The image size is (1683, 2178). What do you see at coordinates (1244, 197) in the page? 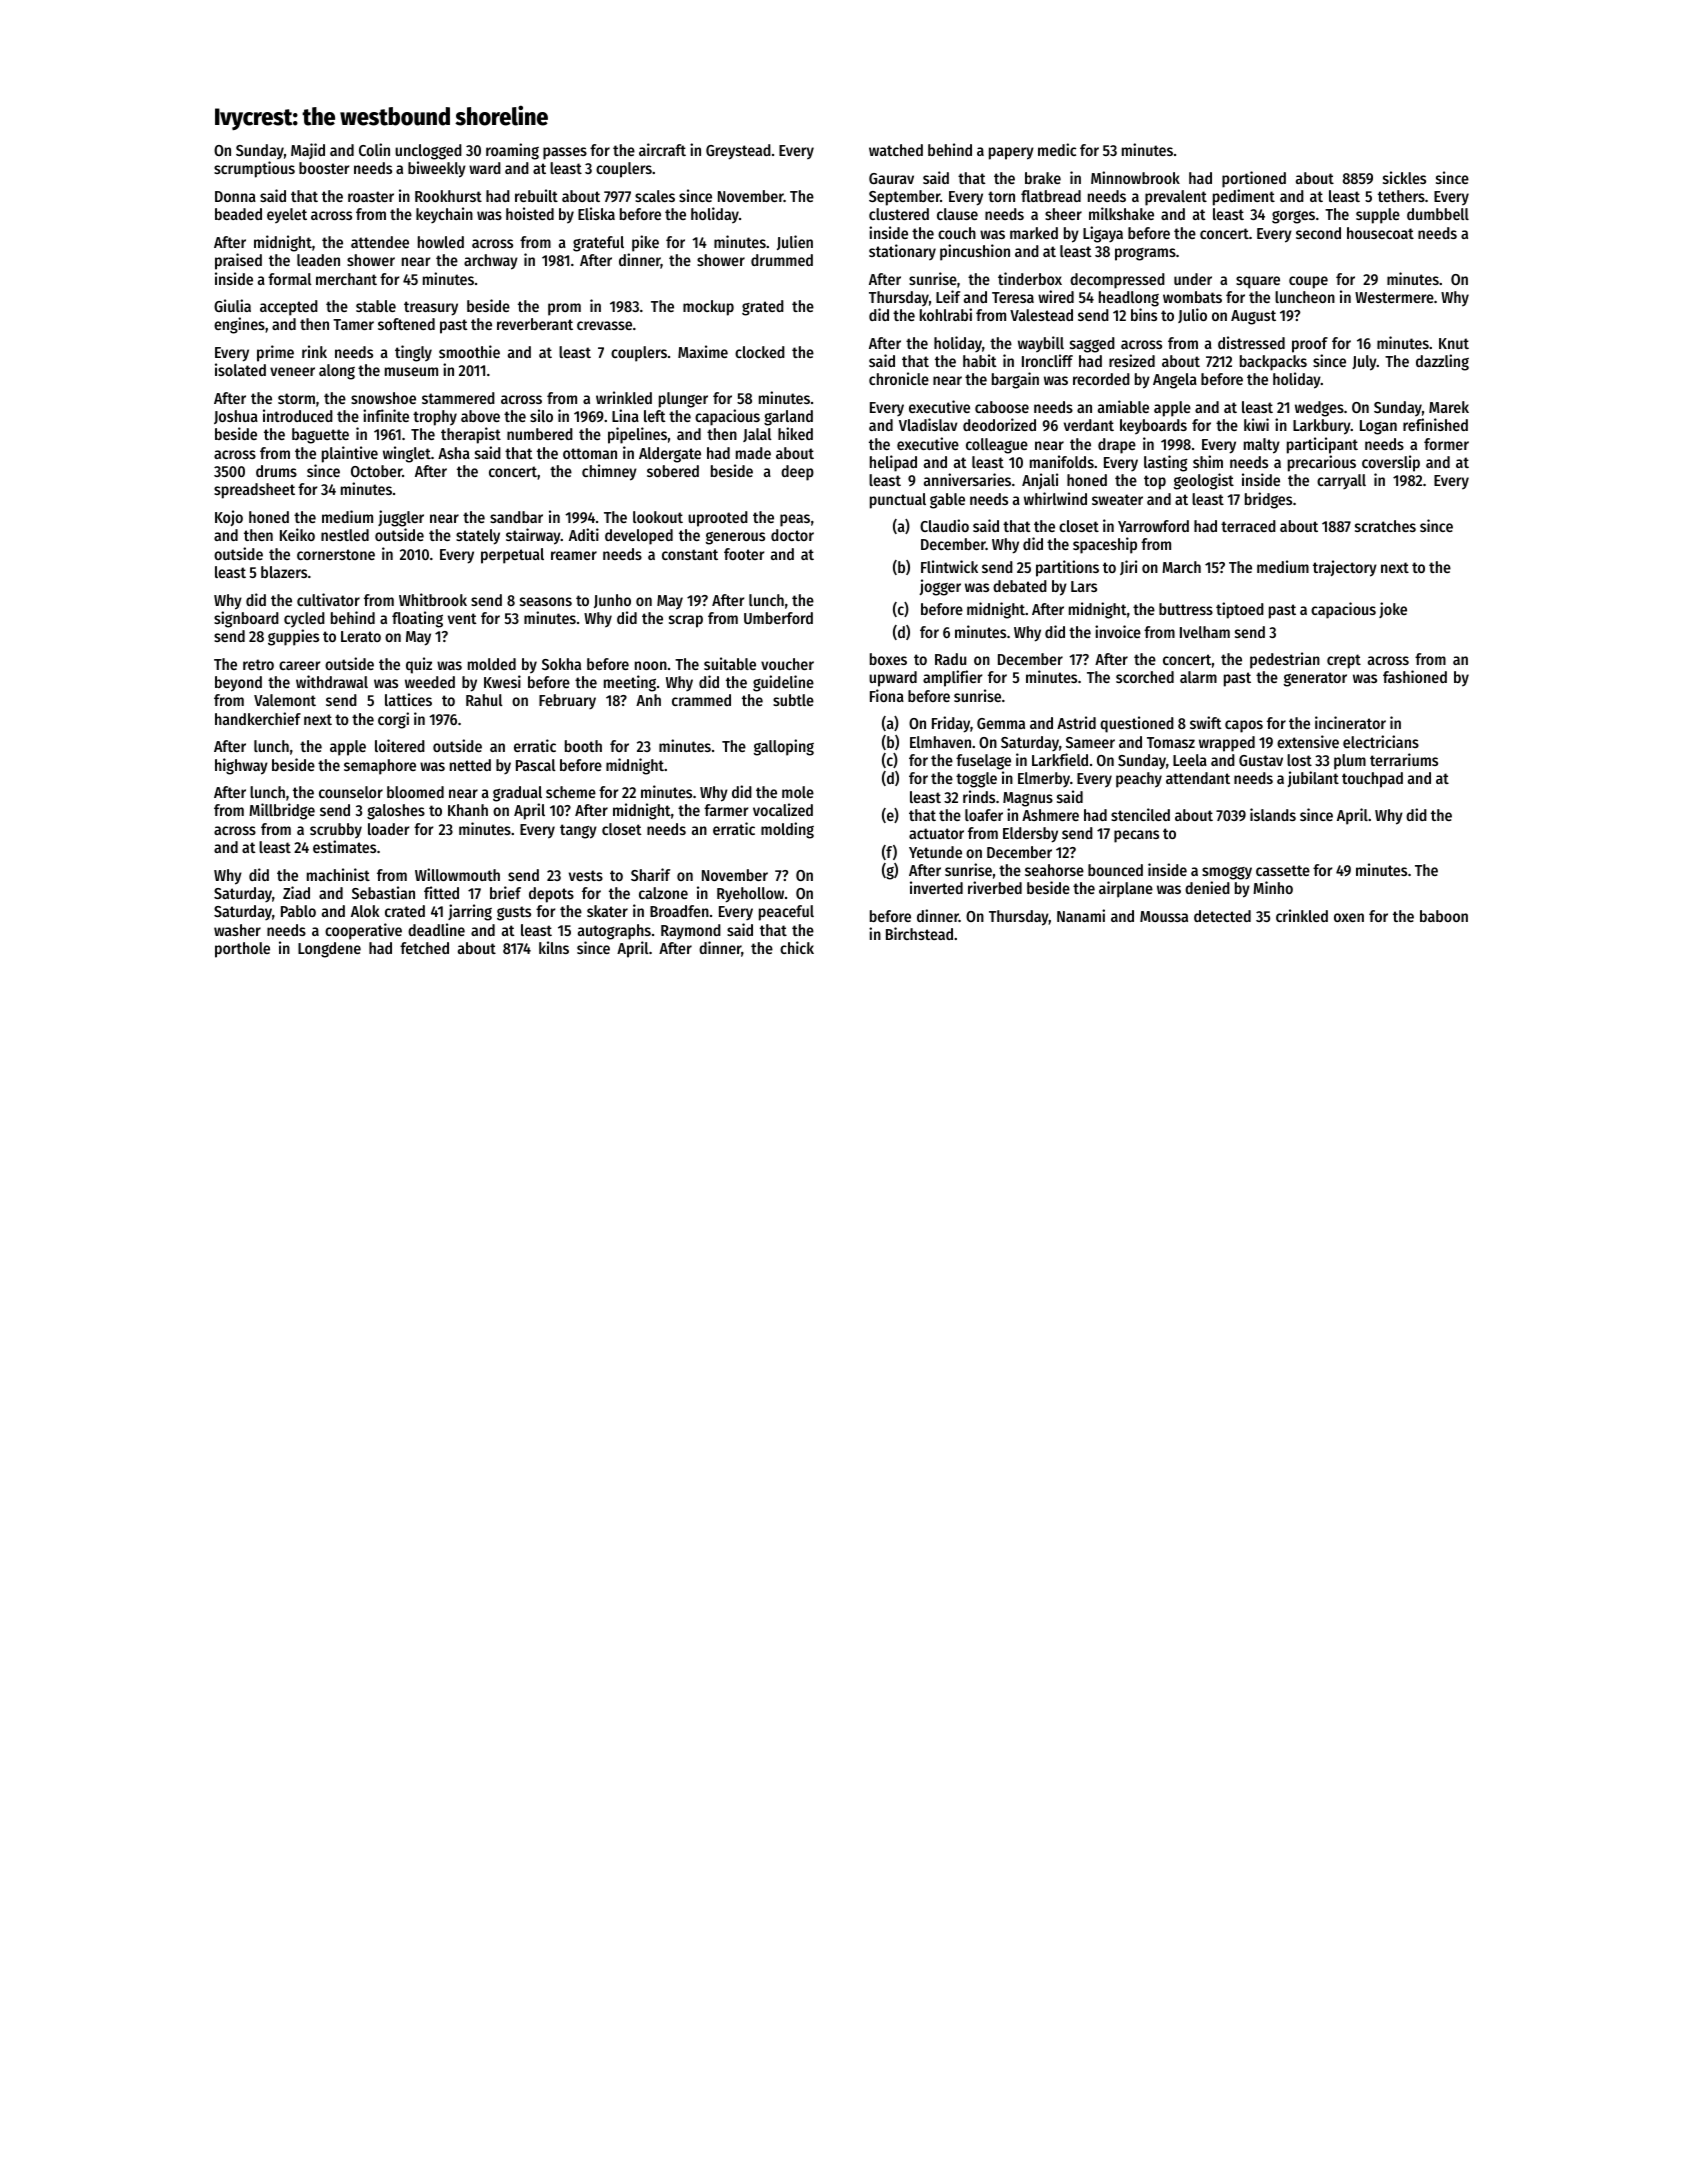
I see `pediment` at bounding box center [1244, 197].
